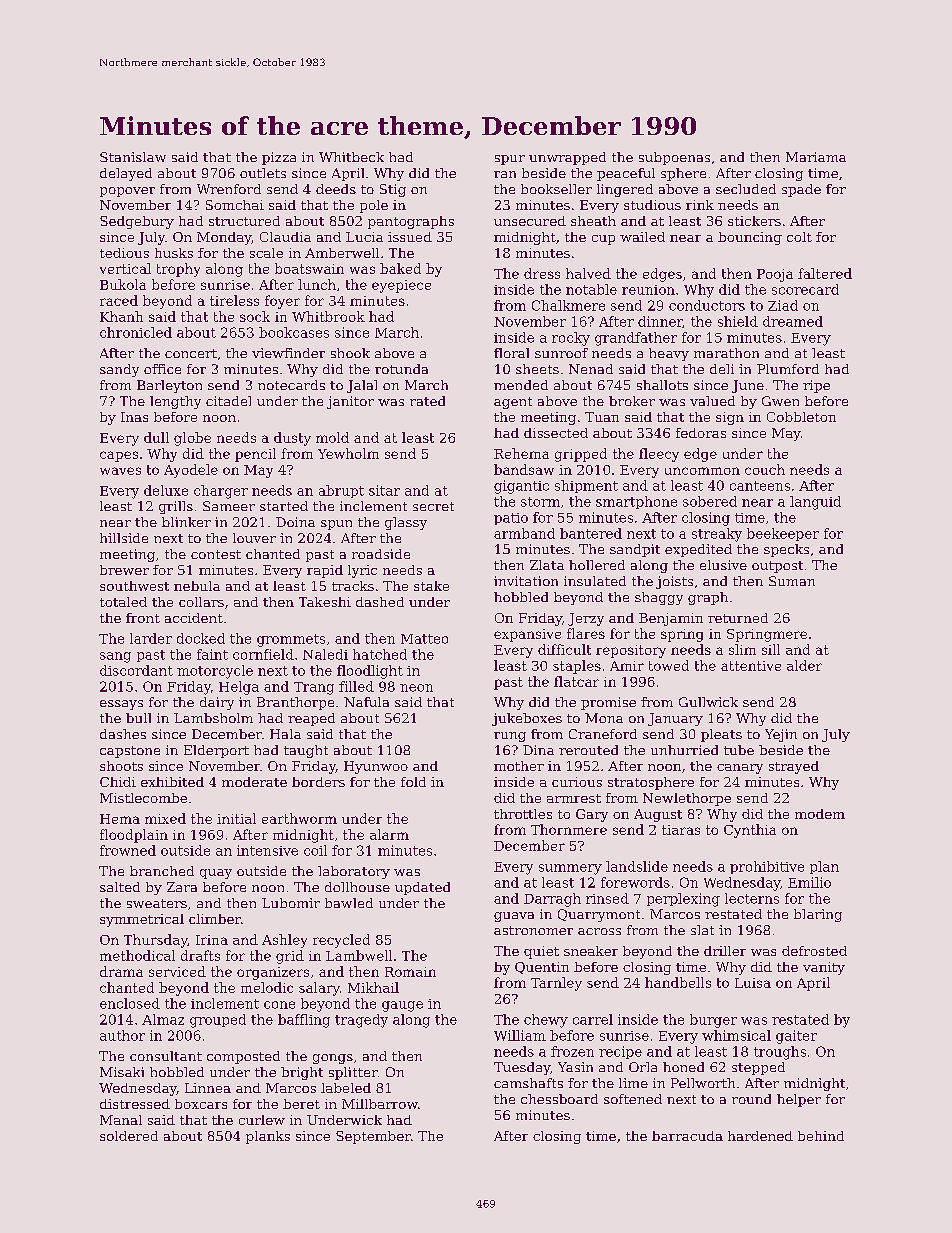 The image size is (952, 1233). I want to click on rotunda, so click(401, 369).
